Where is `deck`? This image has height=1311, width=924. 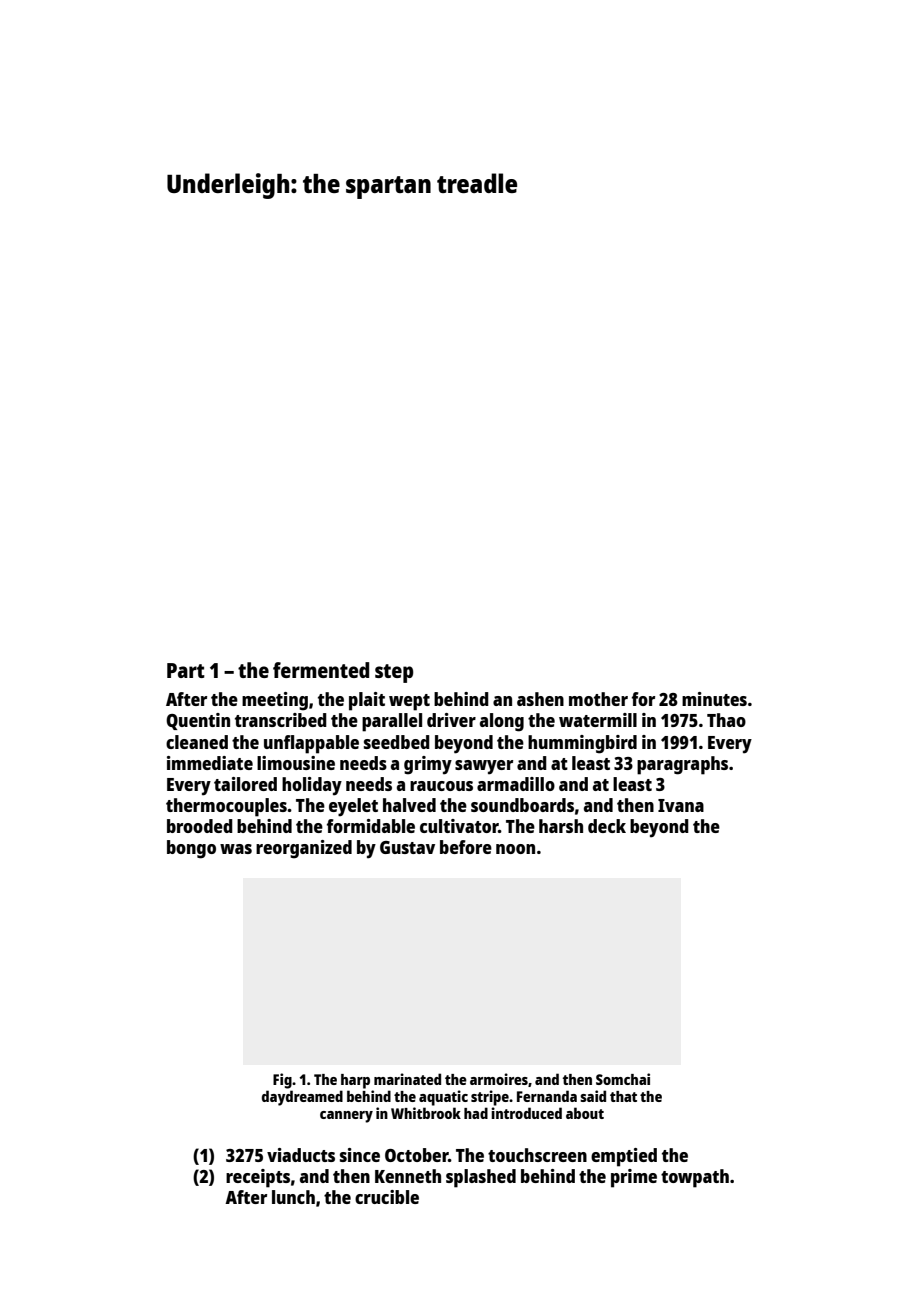
deck is located at coordinates (607, 826).
